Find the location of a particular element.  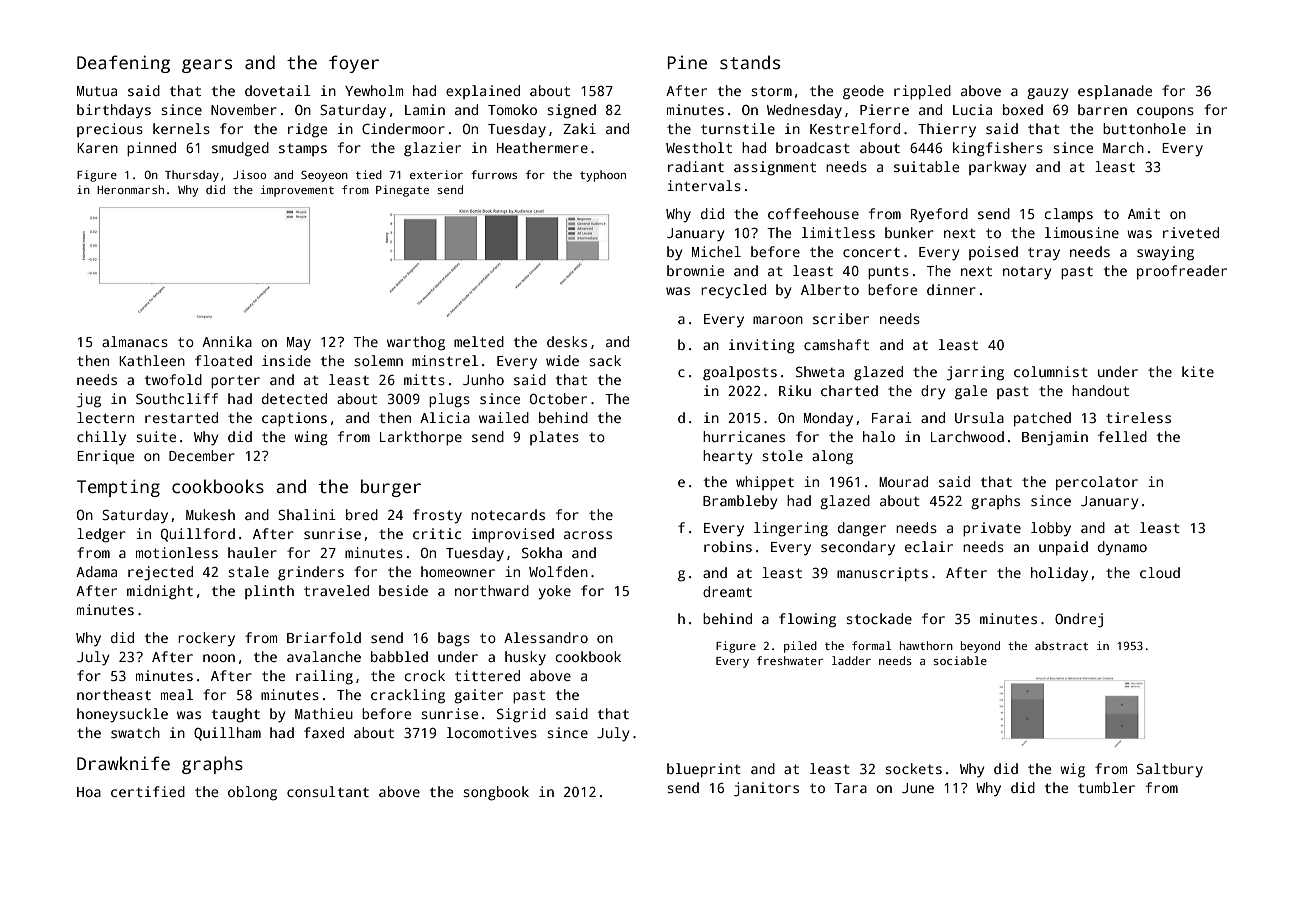

gauzy is located at coordinates (1047, 94).
